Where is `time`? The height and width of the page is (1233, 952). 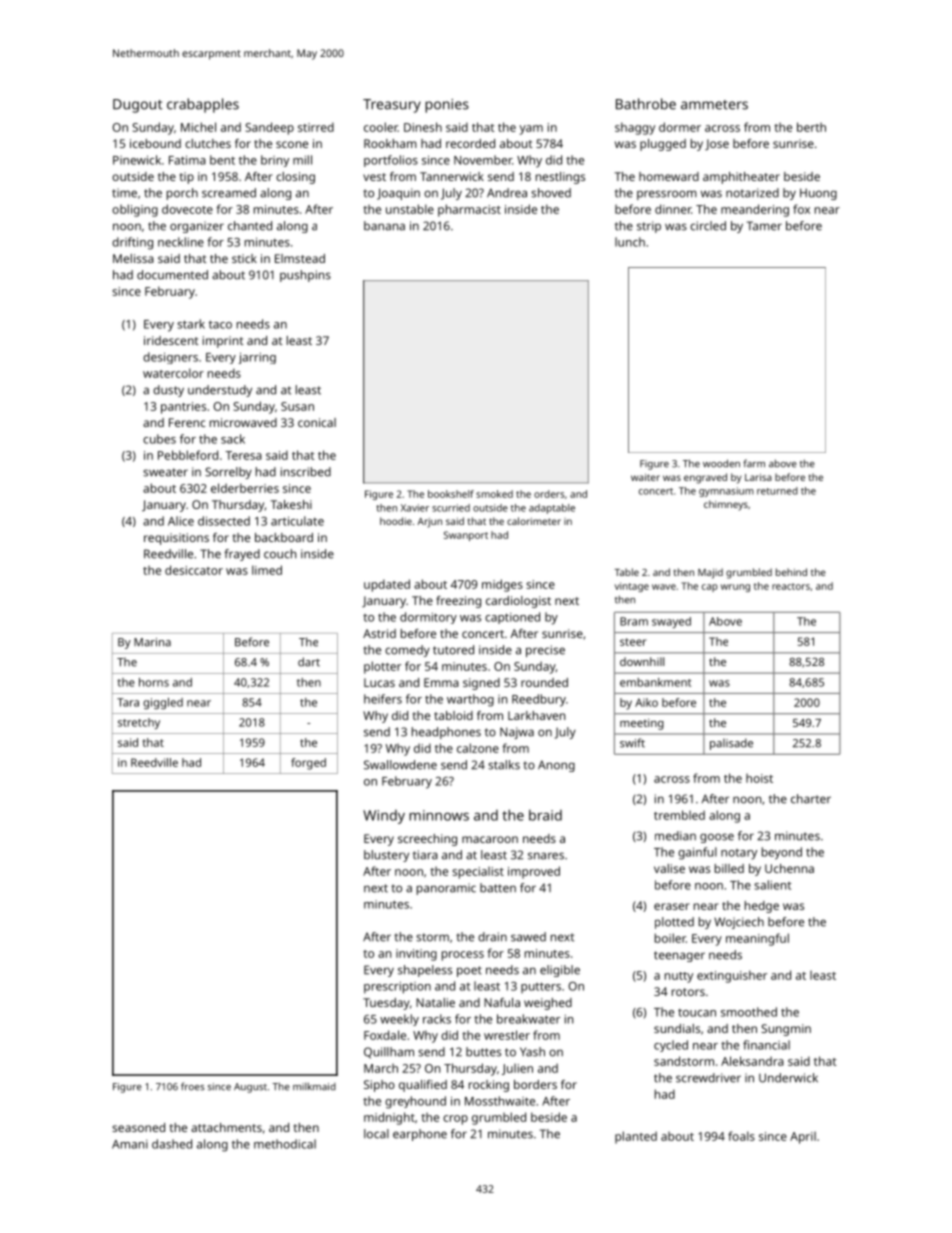 time is located at coordinates (124, 193).
